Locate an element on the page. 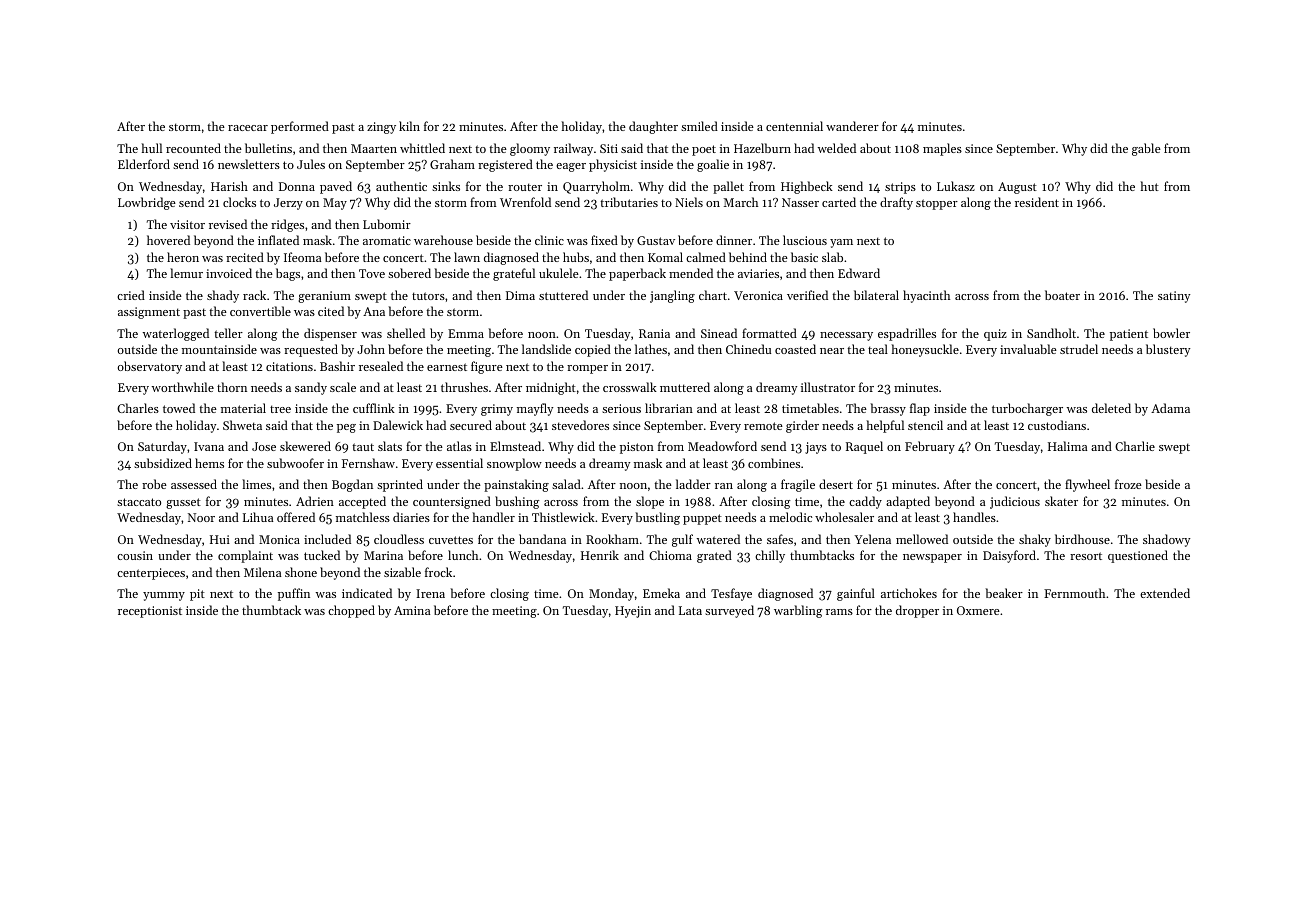 This document has width=1308, height=924. lunch is located at coordinates (463, 555).
